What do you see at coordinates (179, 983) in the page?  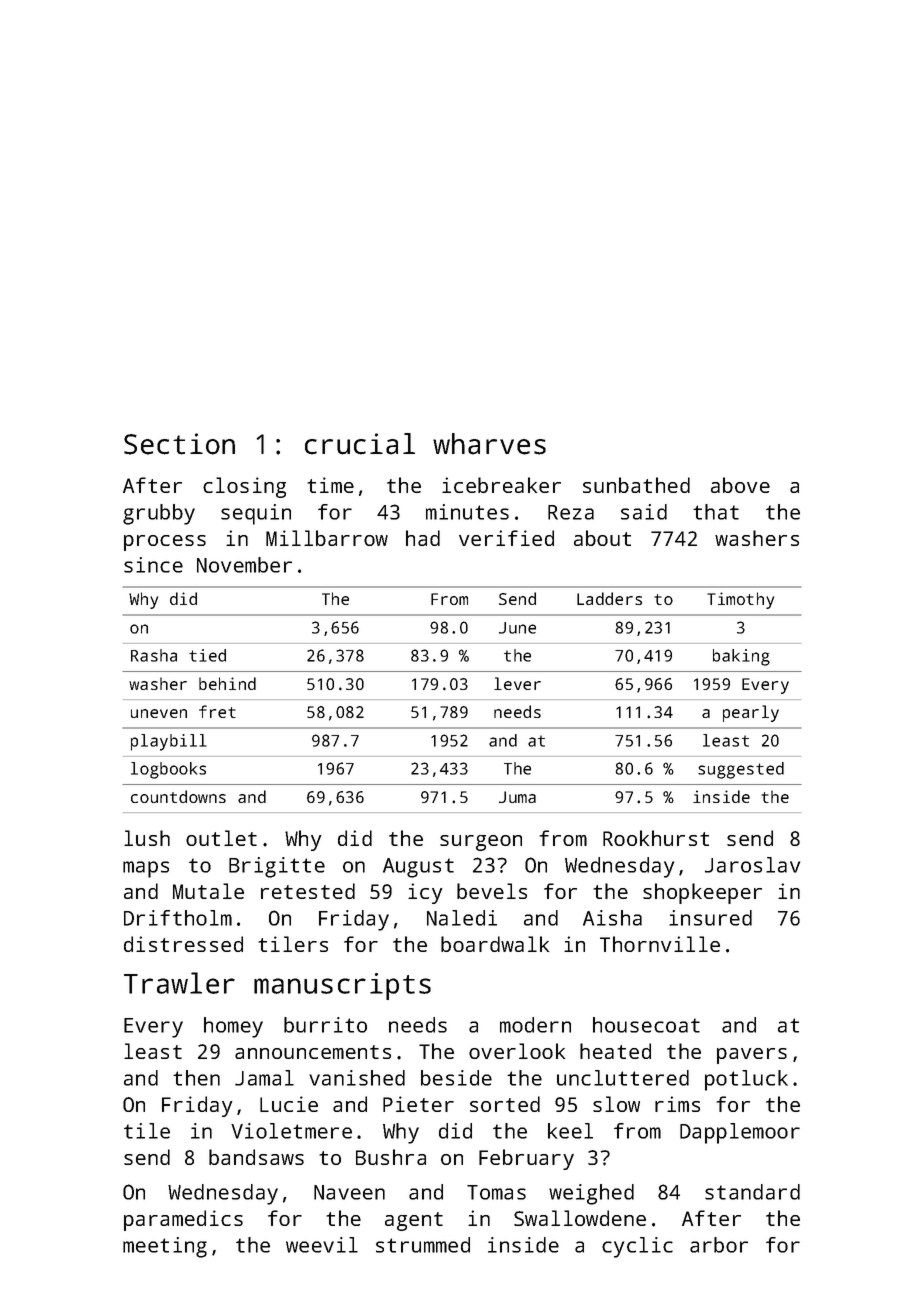 I see `Trawler` at bounding box center [179, 983].
